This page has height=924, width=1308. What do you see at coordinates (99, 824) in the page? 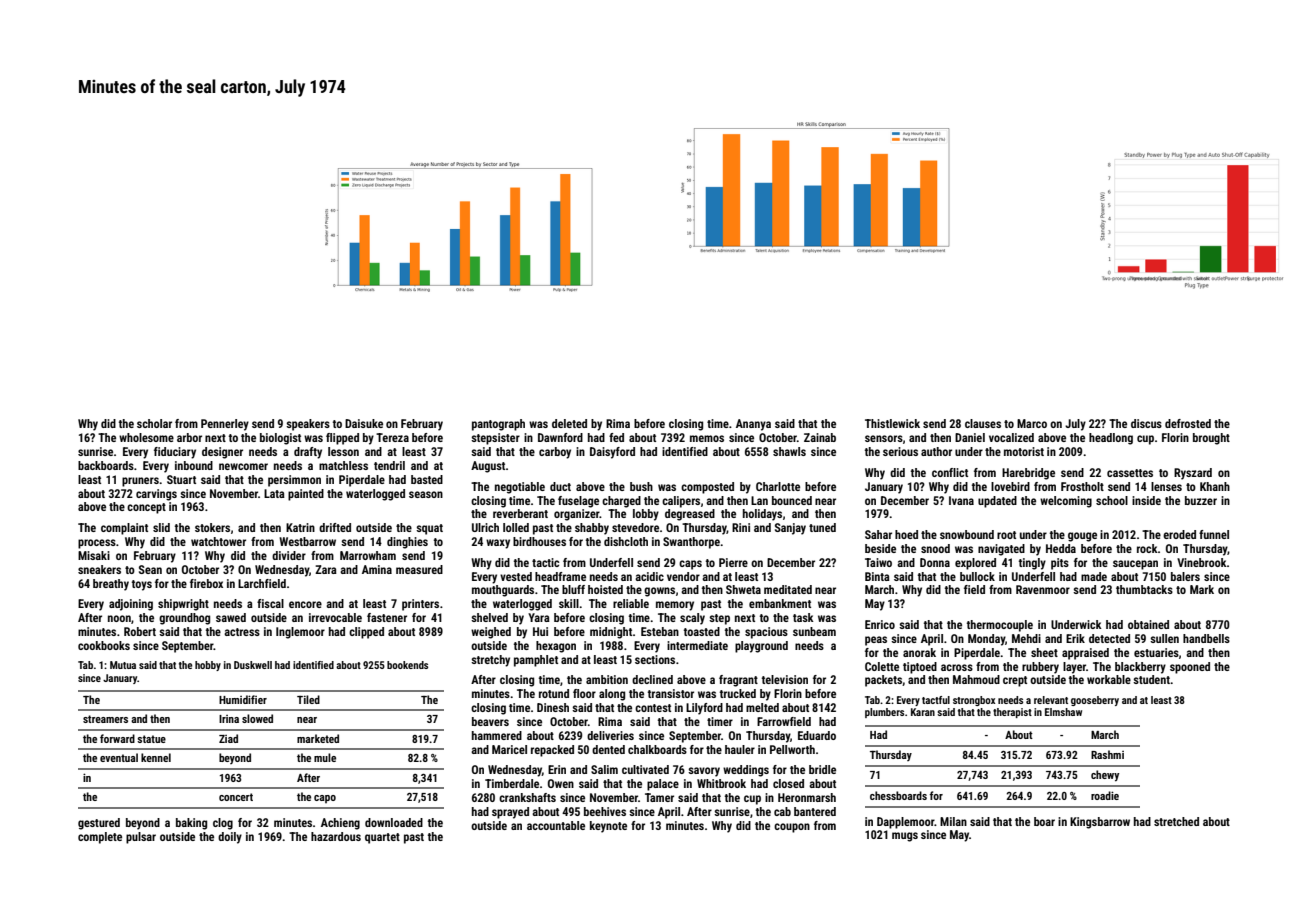
I see `gestured` at bounding box center [99, 824].
